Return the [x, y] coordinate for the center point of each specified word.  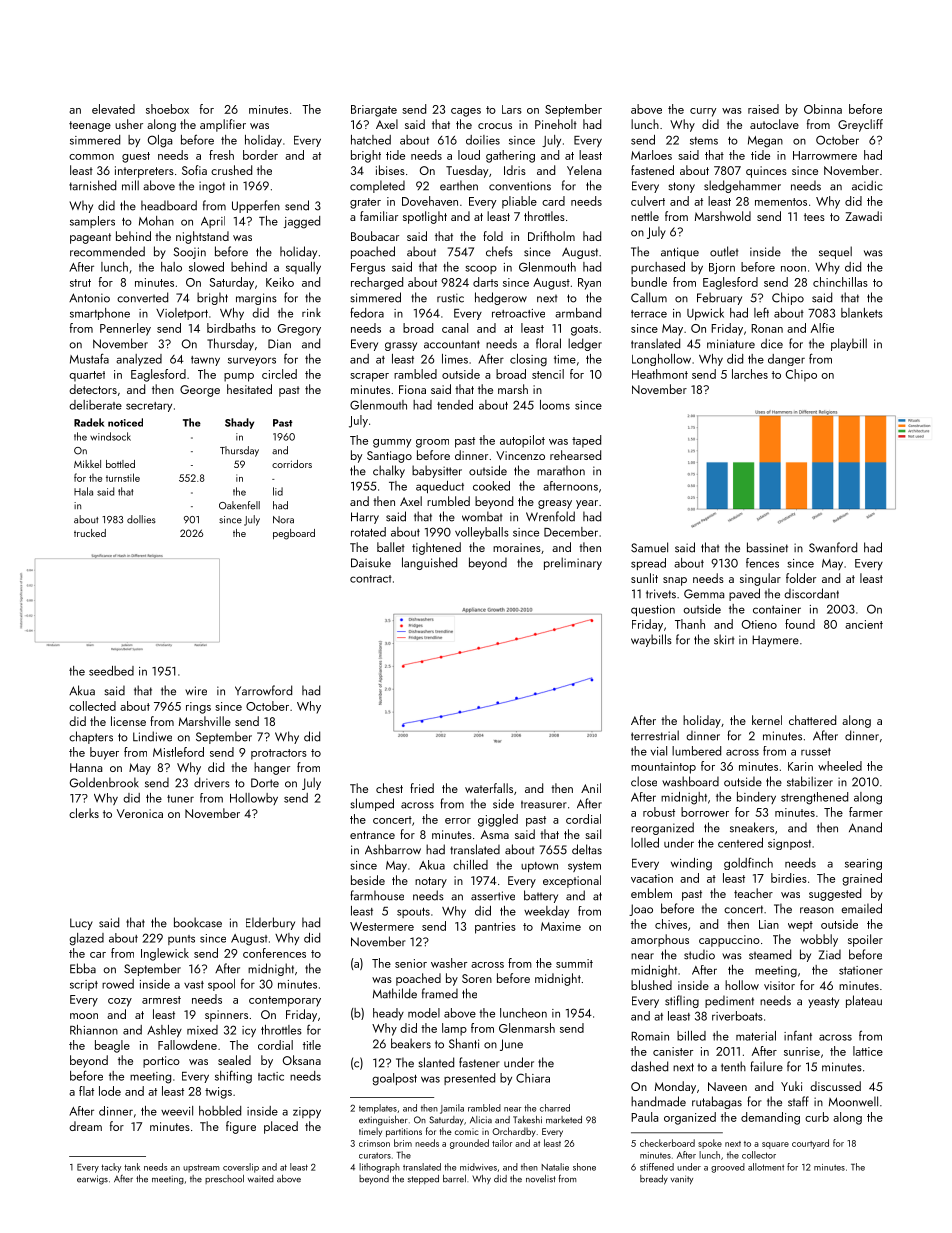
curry [703, 112]
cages [466, 112]
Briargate [374, 111]
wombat [482, 516]
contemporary [285, 1001]
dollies [141, 519]
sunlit [644, 578]
